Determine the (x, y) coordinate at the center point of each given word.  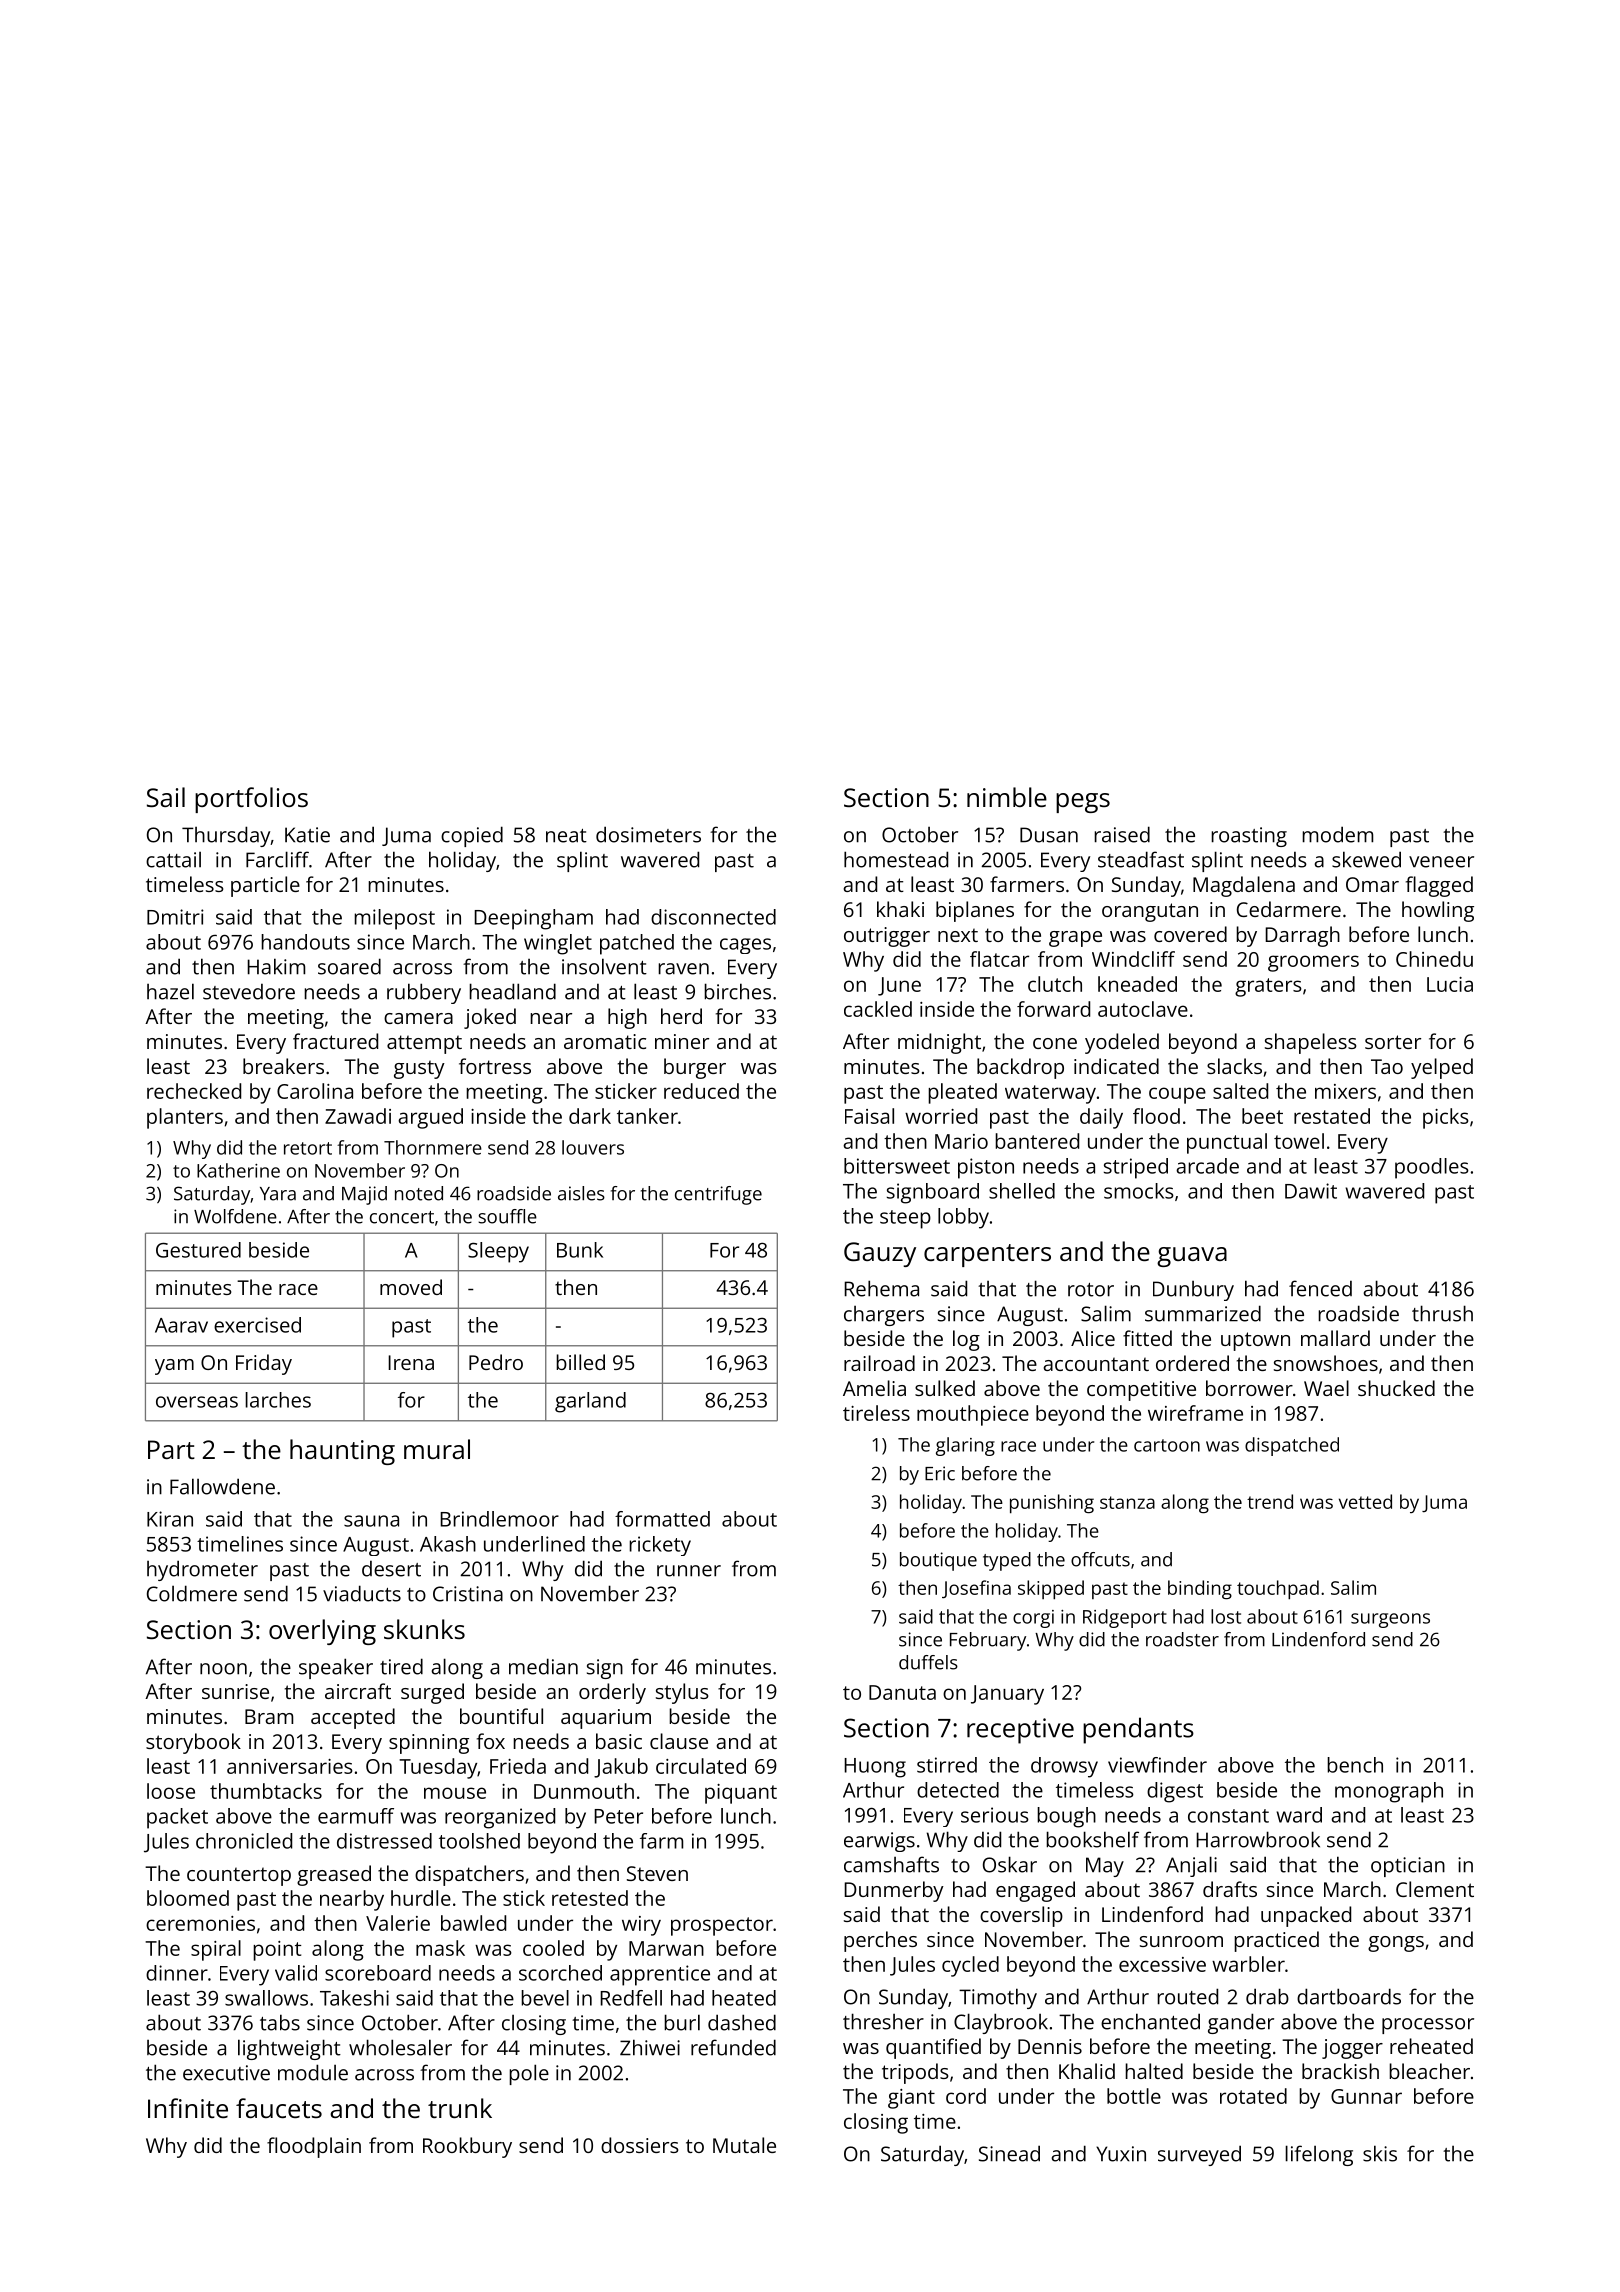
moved (411, 1287)
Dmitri (175, 917)
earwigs (879, 1842)
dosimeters (648, 834)
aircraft (358, 1691)
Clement (1435, 1889)
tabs (280, 2022)
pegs (1083, 803)
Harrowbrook (1258, 1839)
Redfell (631, 1998)
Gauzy (880, 1254)
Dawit (1311, 1191)
